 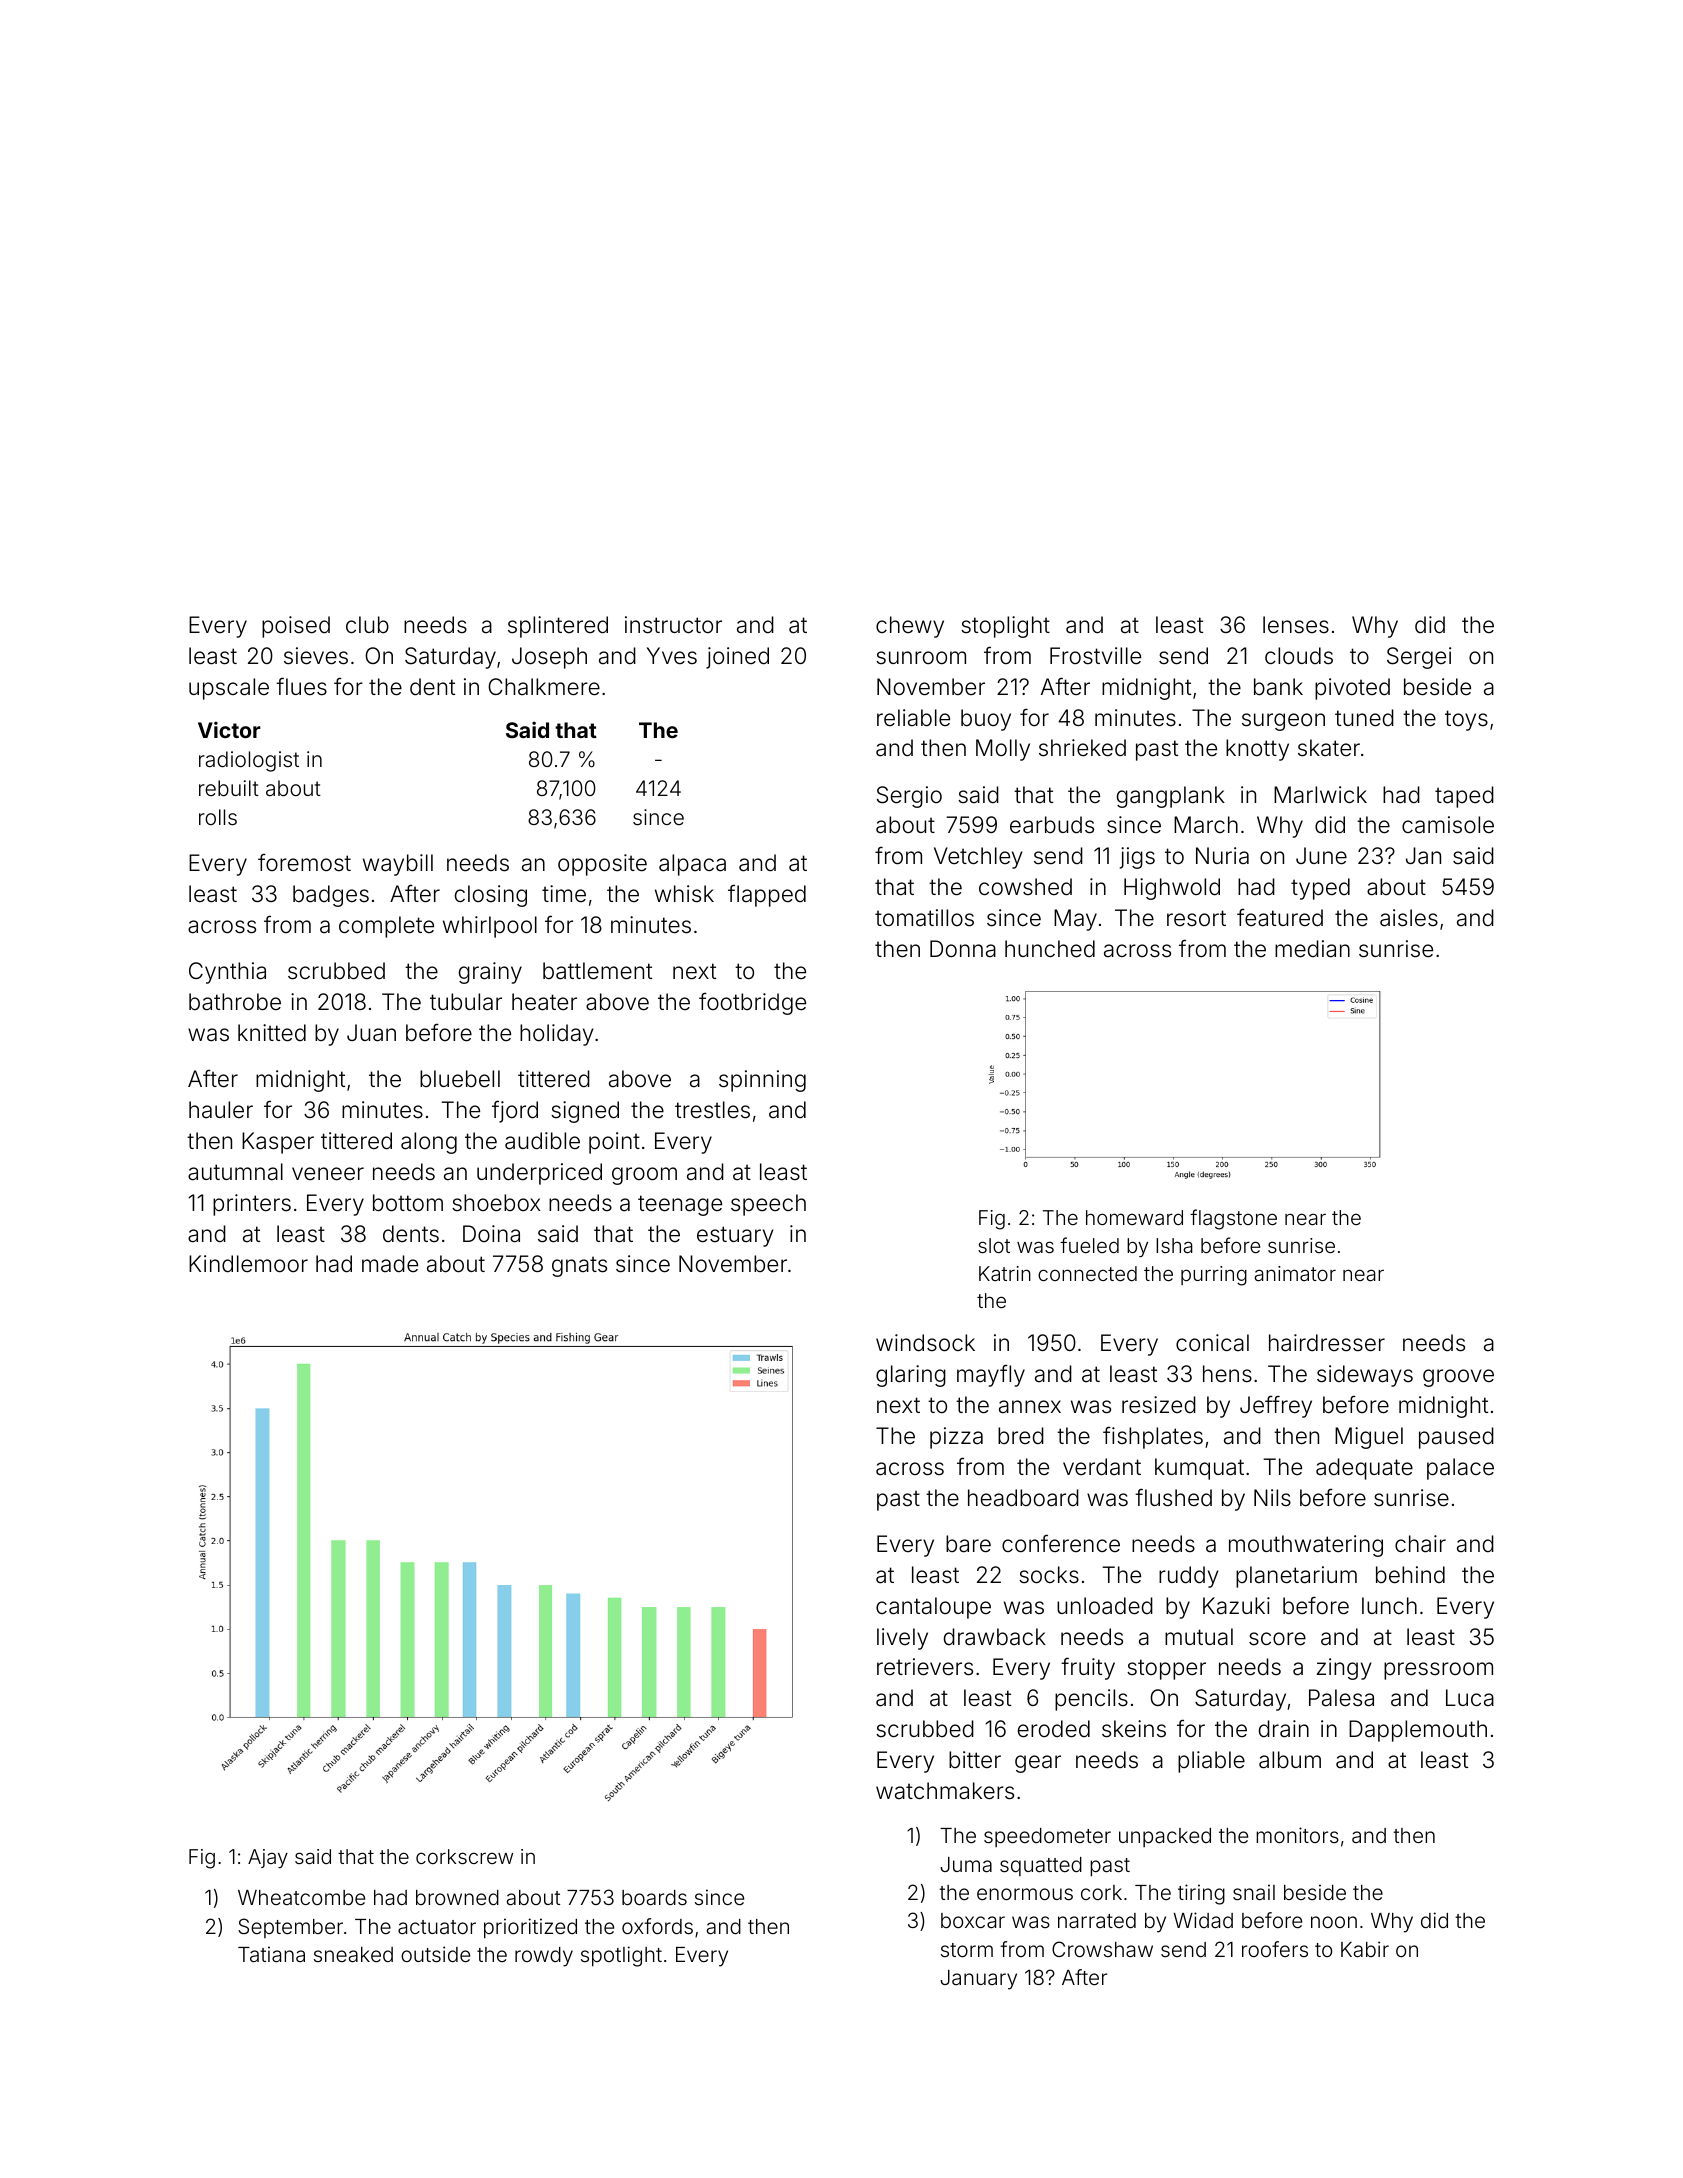 I want to click on flapped, so click(x=767, y=895).
